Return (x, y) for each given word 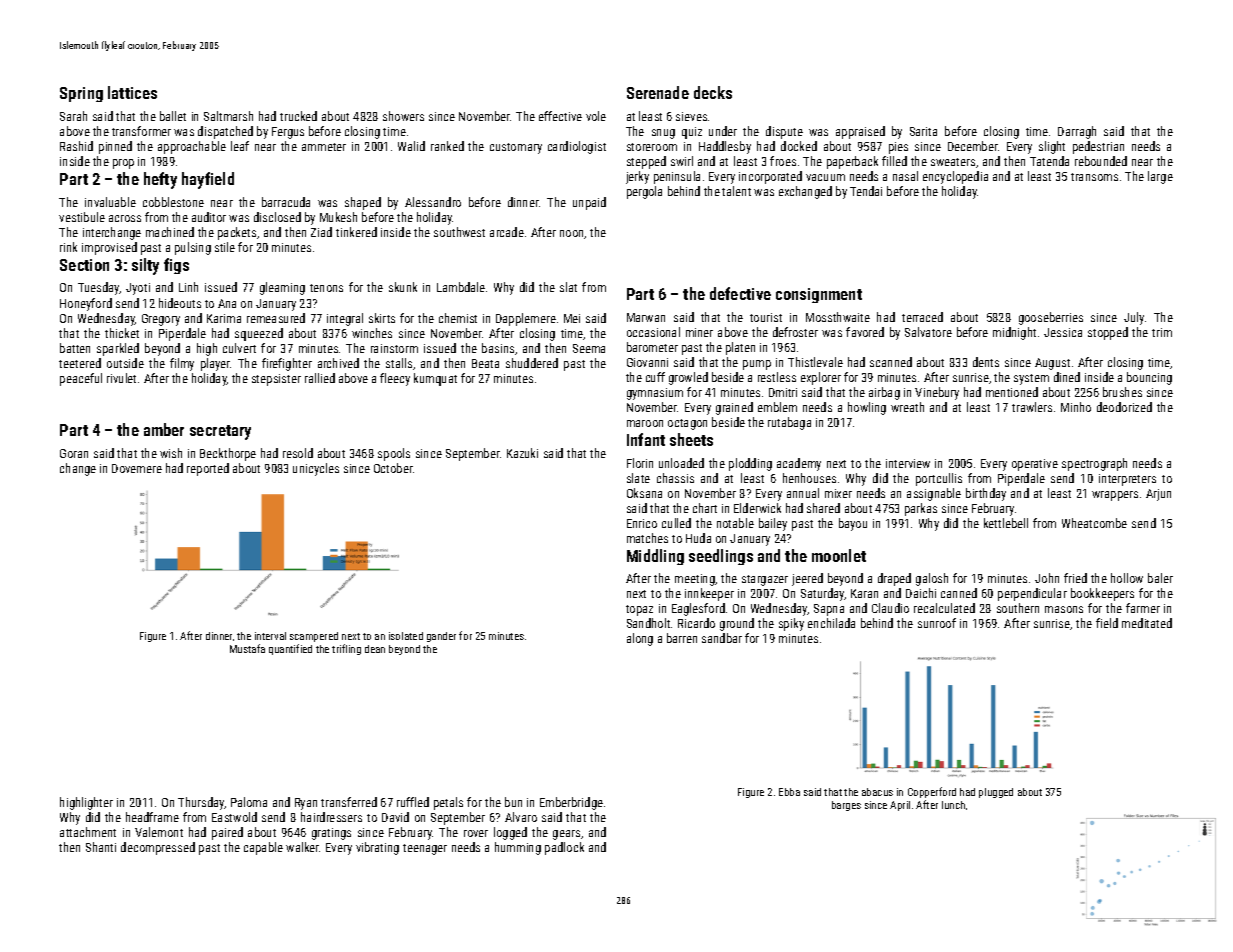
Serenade (658, 92)
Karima (224, 318)
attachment (88, 832)
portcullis (939, 479)
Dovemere (137, 468)
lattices (132, 92)
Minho (1076, 407)
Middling (655, 557)
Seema (589, 348)
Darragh (1077, 132)
